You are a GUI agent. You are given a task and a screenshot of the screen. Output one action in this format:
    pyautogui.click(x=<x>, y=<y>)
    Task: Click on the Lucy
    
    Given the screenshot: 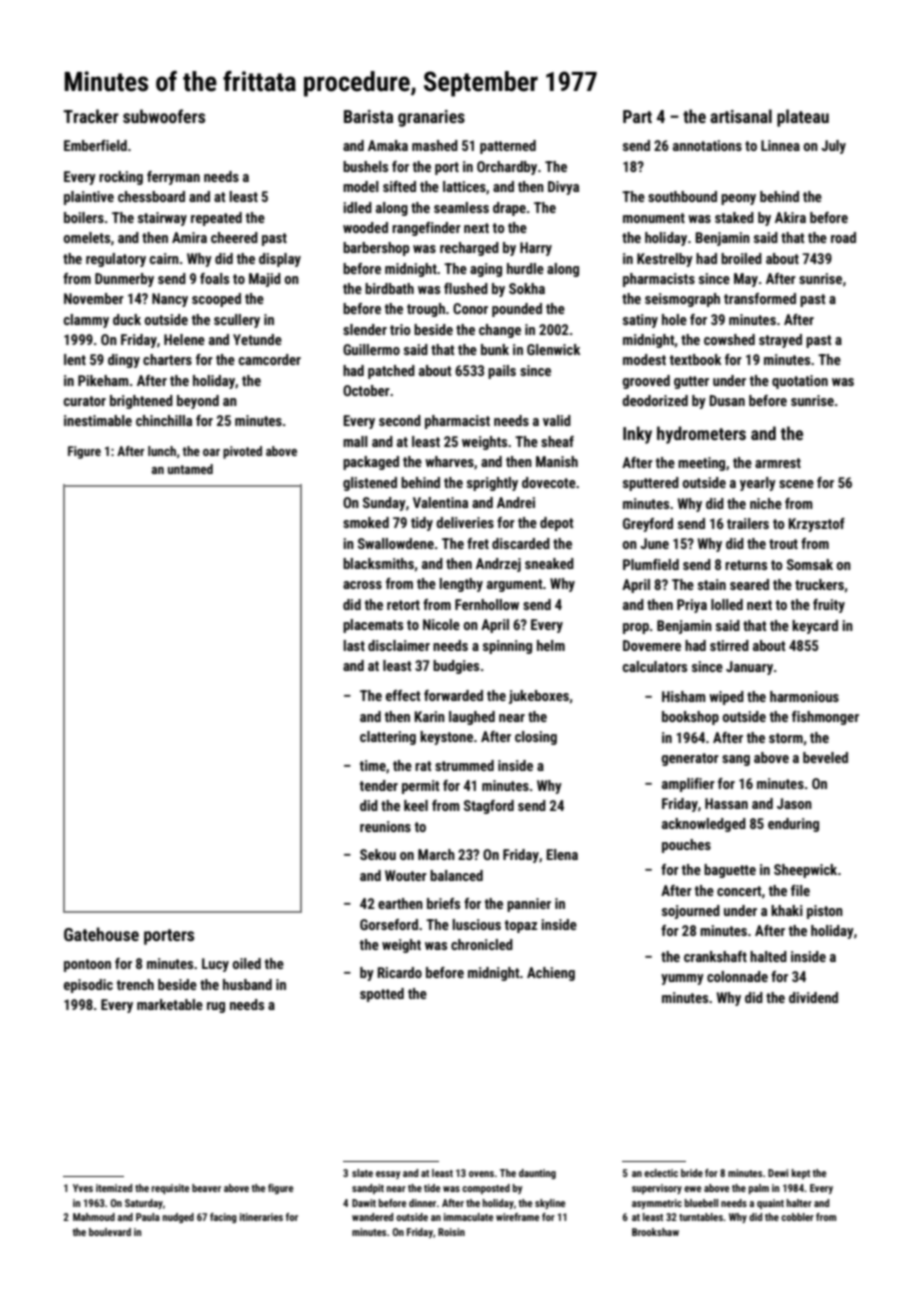 What is the action you would take?
    pyautogui.click(x=215, y=965)
